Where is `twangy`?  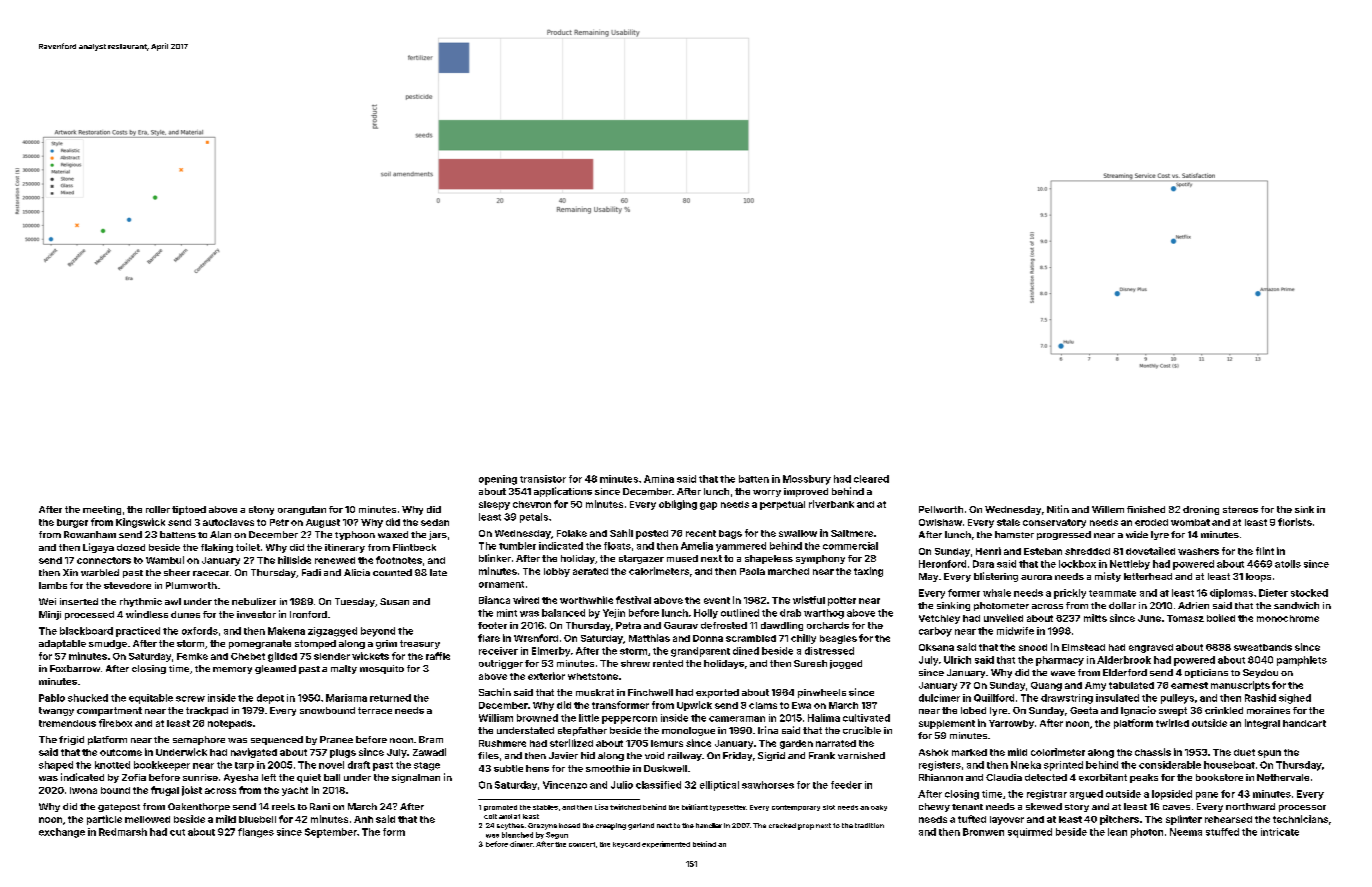
twangy is located at coordinates (56, 711).
